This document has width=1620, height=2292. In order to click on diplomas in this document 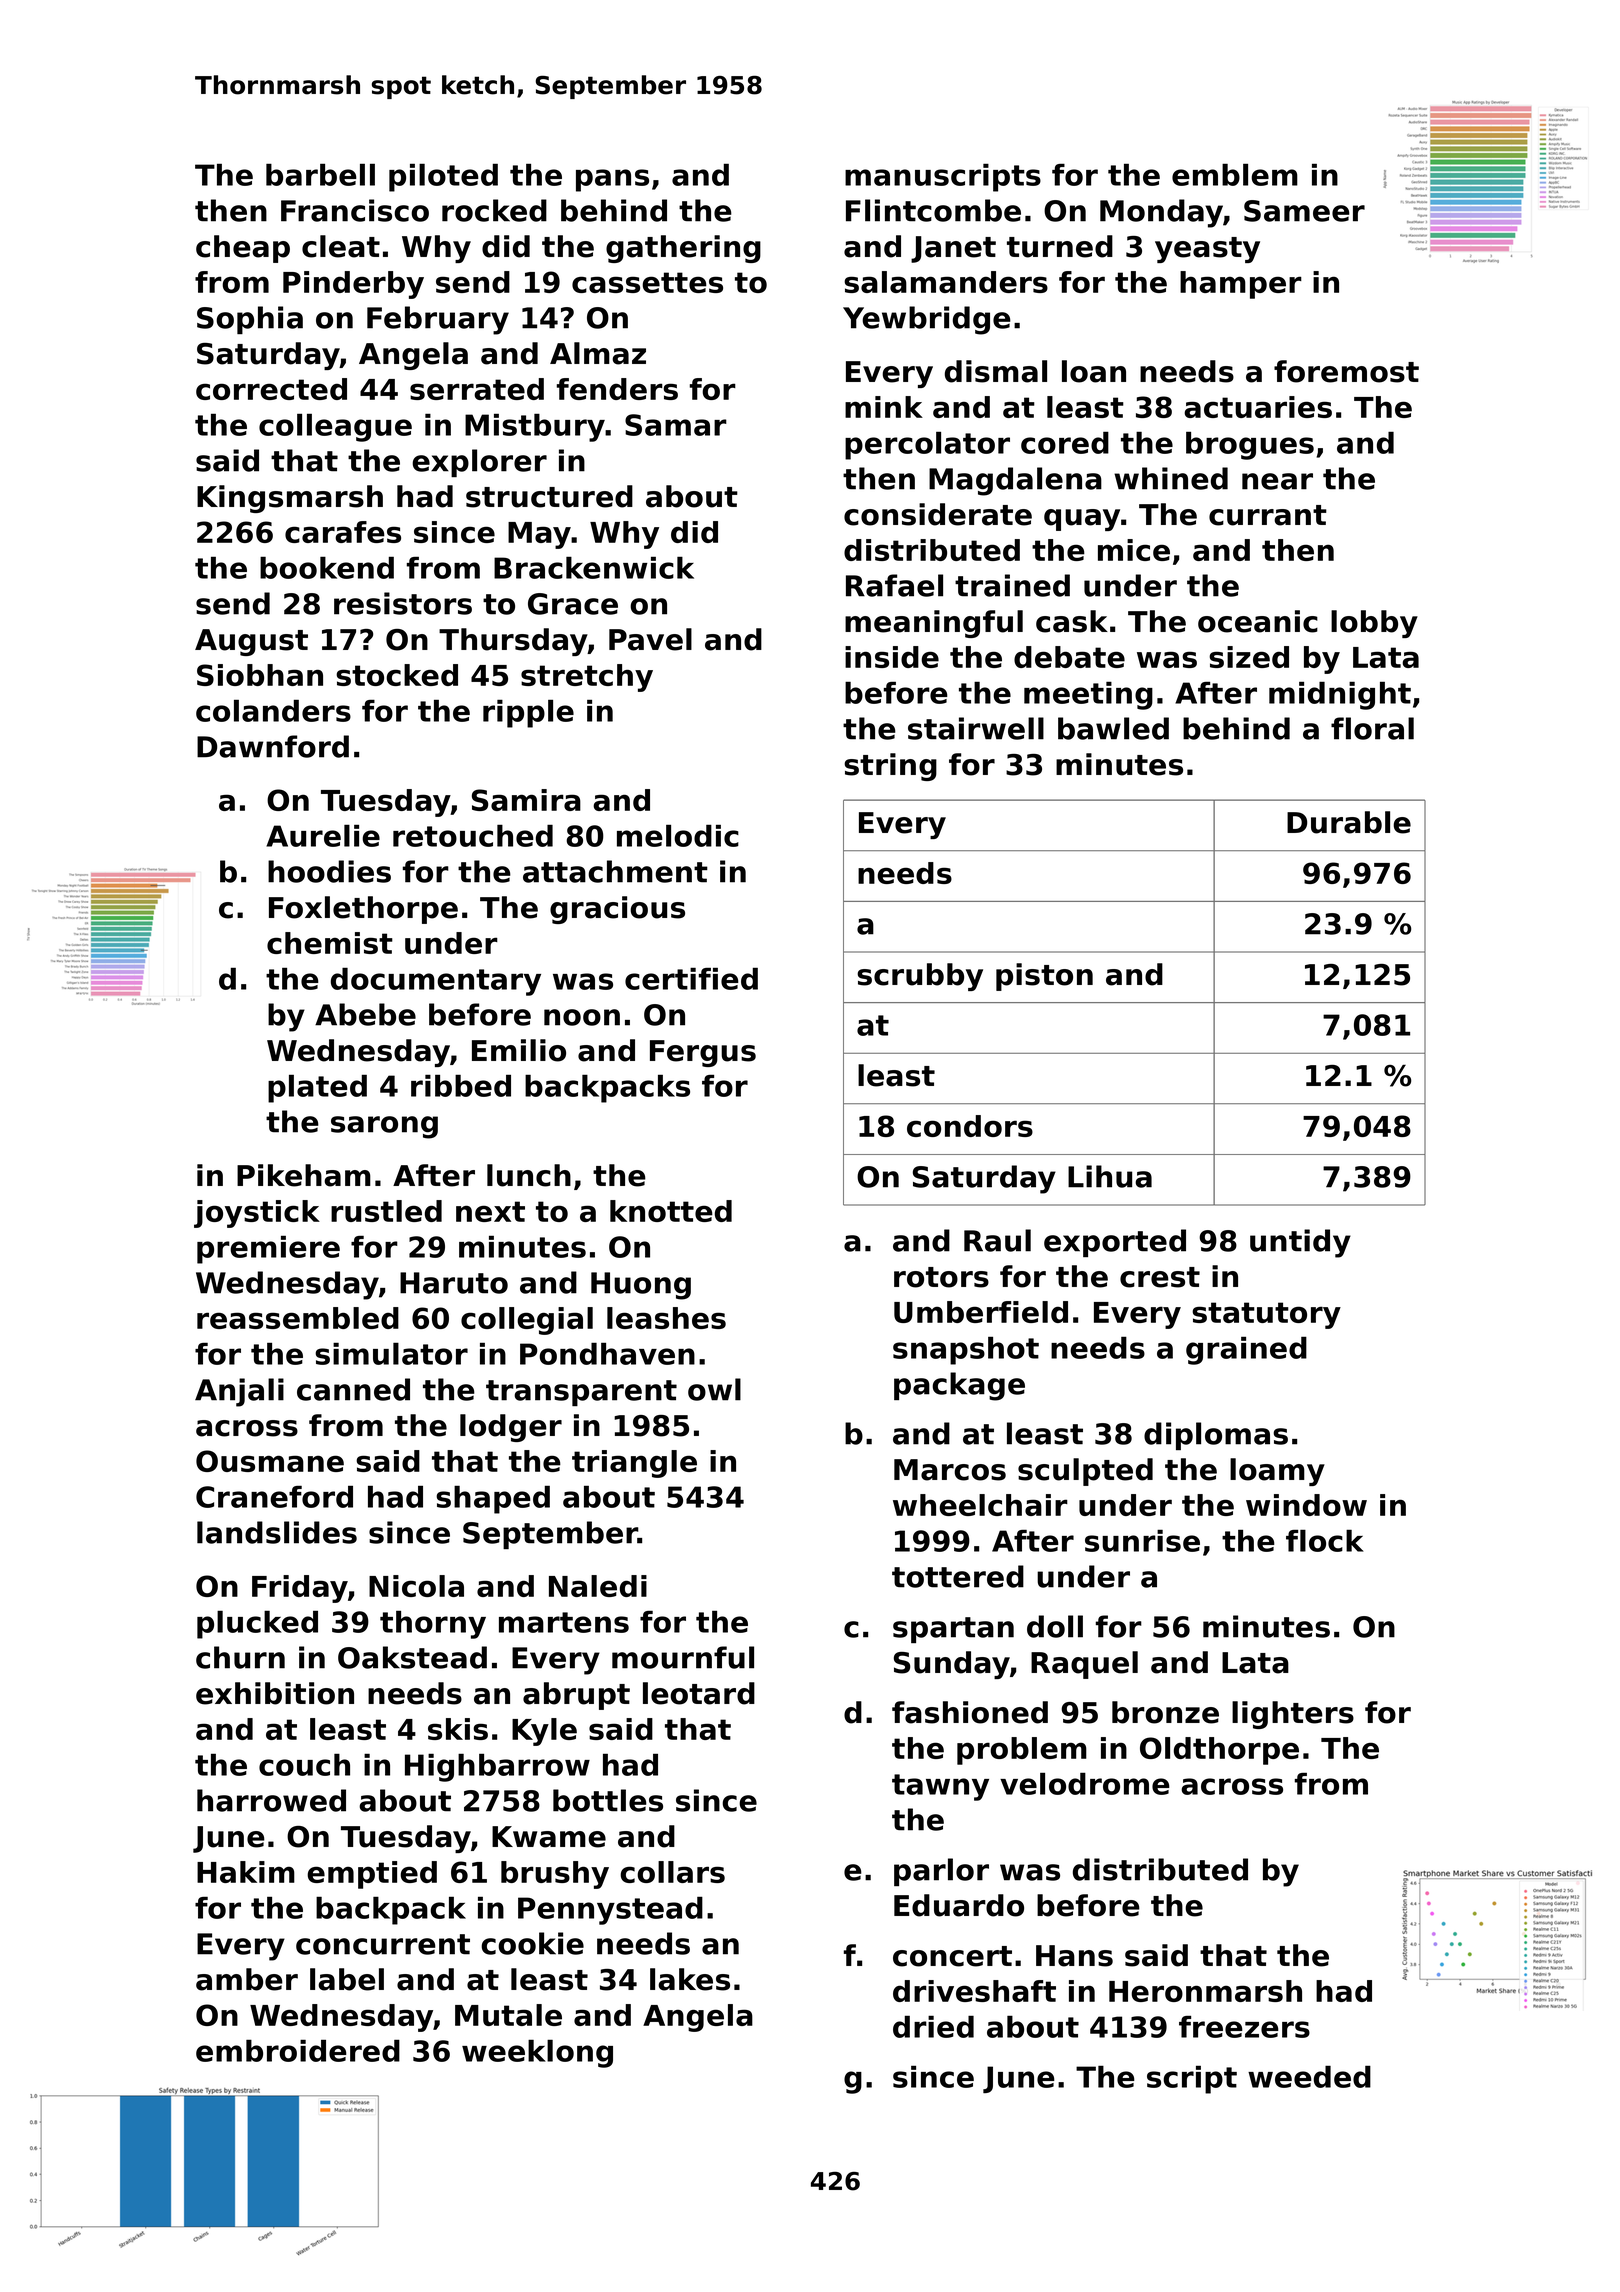, I will do `click(1216, 1436)`.
